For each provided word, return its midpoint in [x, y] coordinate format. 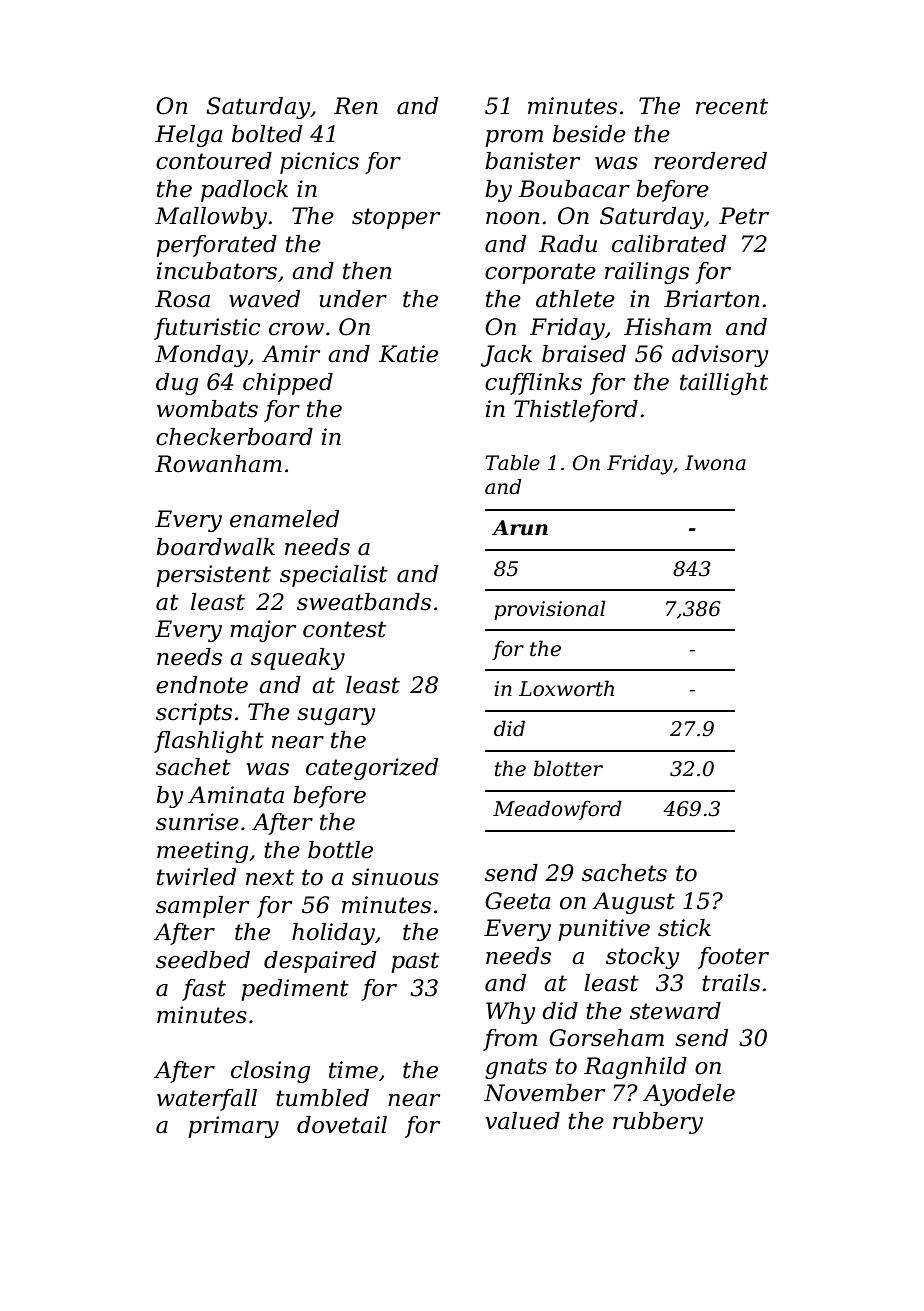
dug [177, 384]
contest [344, 629]
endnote [202, 685]
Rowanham [218, 464]
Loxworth [566, 688]
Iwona [715, 463]
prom [514, 138]
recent [732, 106]
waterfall [207, 1100]
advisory [720, 356]
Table [512, 463]
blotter [568, 768]
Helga [188, 136]
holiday [333, 934]
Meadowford [557, 810]
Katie [408, 354]
